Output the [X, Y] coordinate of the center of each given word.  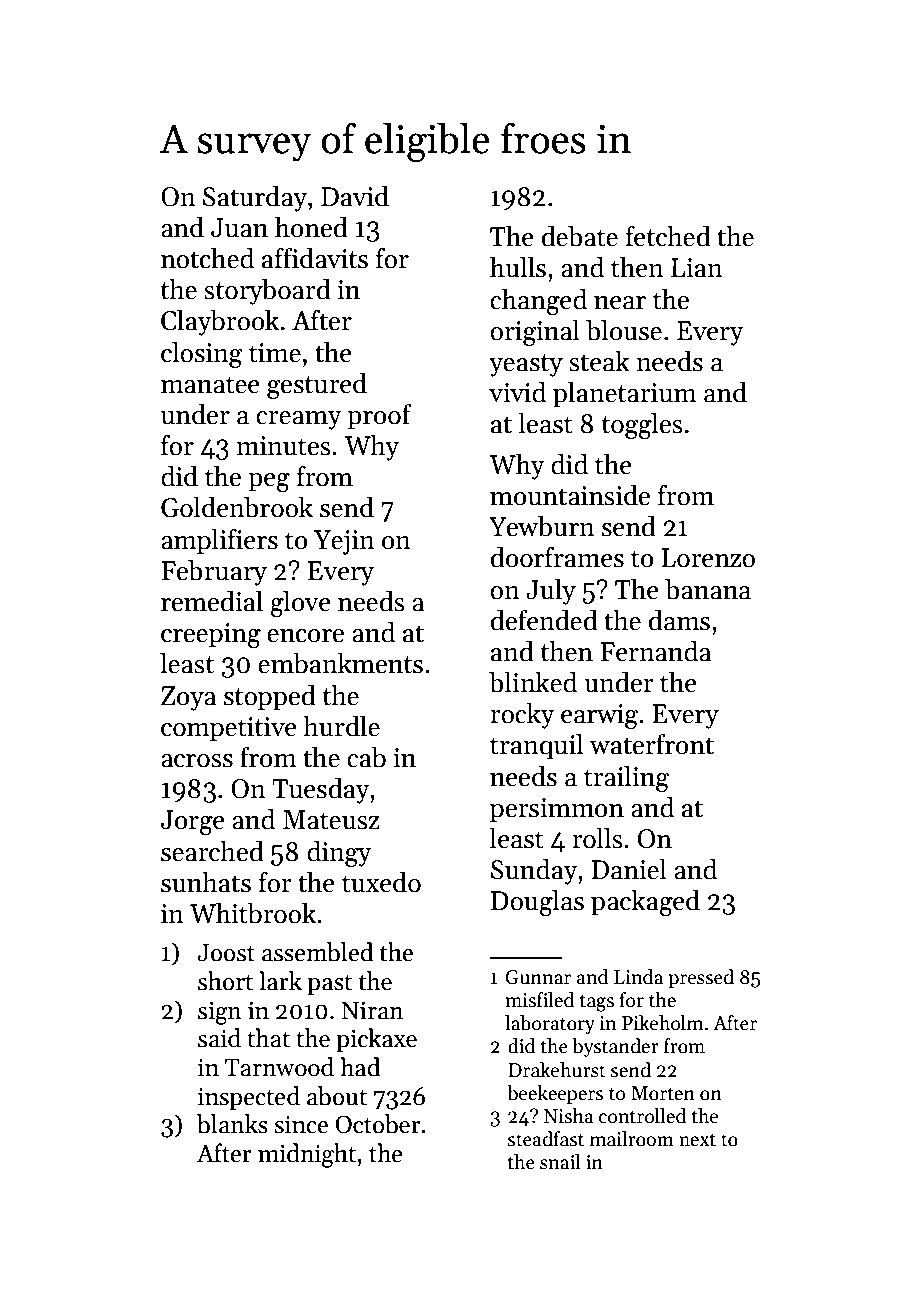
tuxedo [381, 882]
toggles [642, 425]
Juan [239, 228]
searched [212, 851]
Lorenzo [708, 558]
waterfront [652, 744]
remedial [212, 601]
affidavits [315, 258]
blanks [232, 1124]
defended [544, 620]
